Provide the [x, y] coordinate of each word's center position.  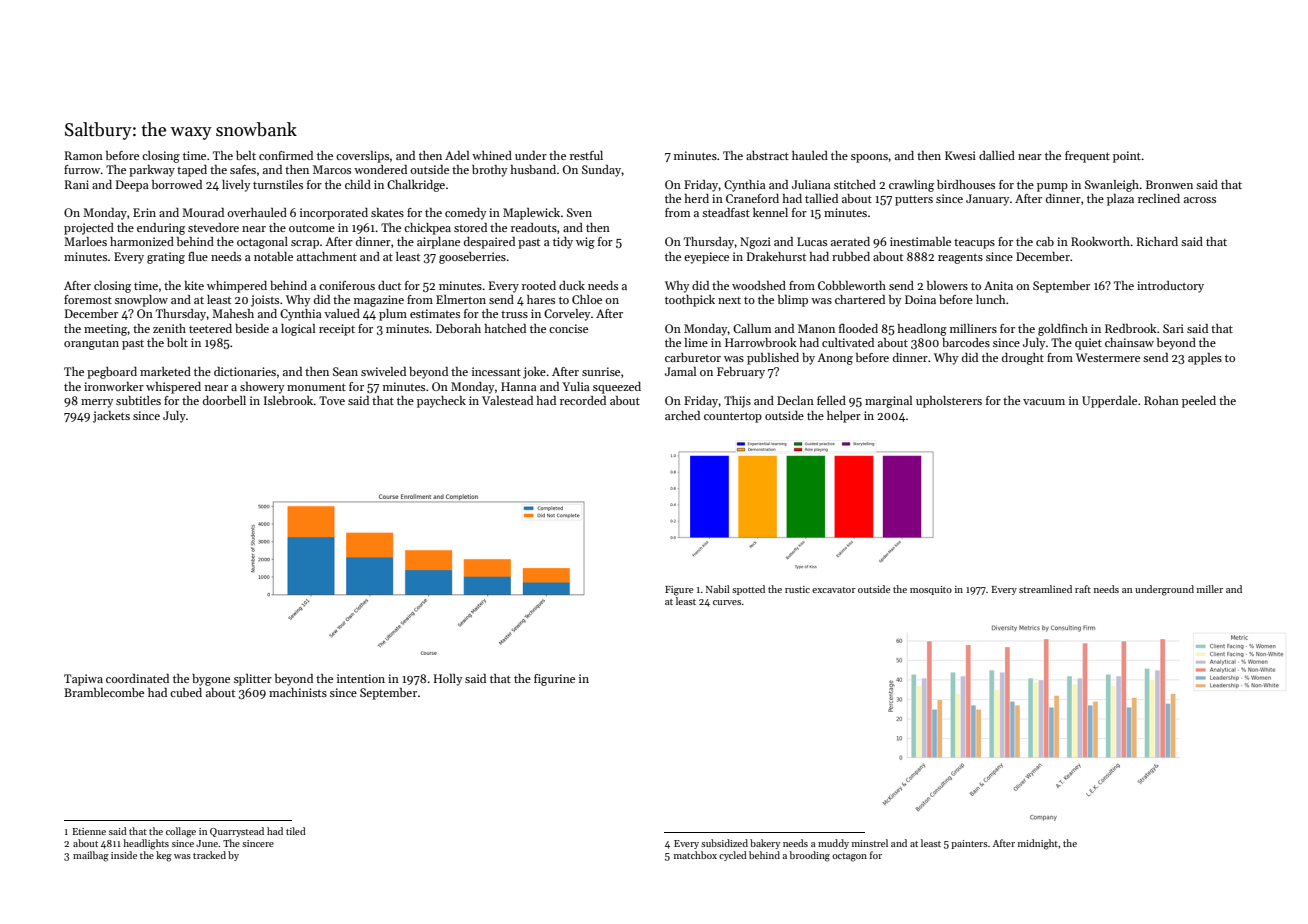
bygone [211, 680]
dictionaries [245, 371]
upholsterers [949, 402]
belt [246, 155]
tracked [209, 855]
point [1127, 157]
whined [492, 155]
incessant [496, 371]
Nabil [718, 589]
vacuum [1044, 402]
